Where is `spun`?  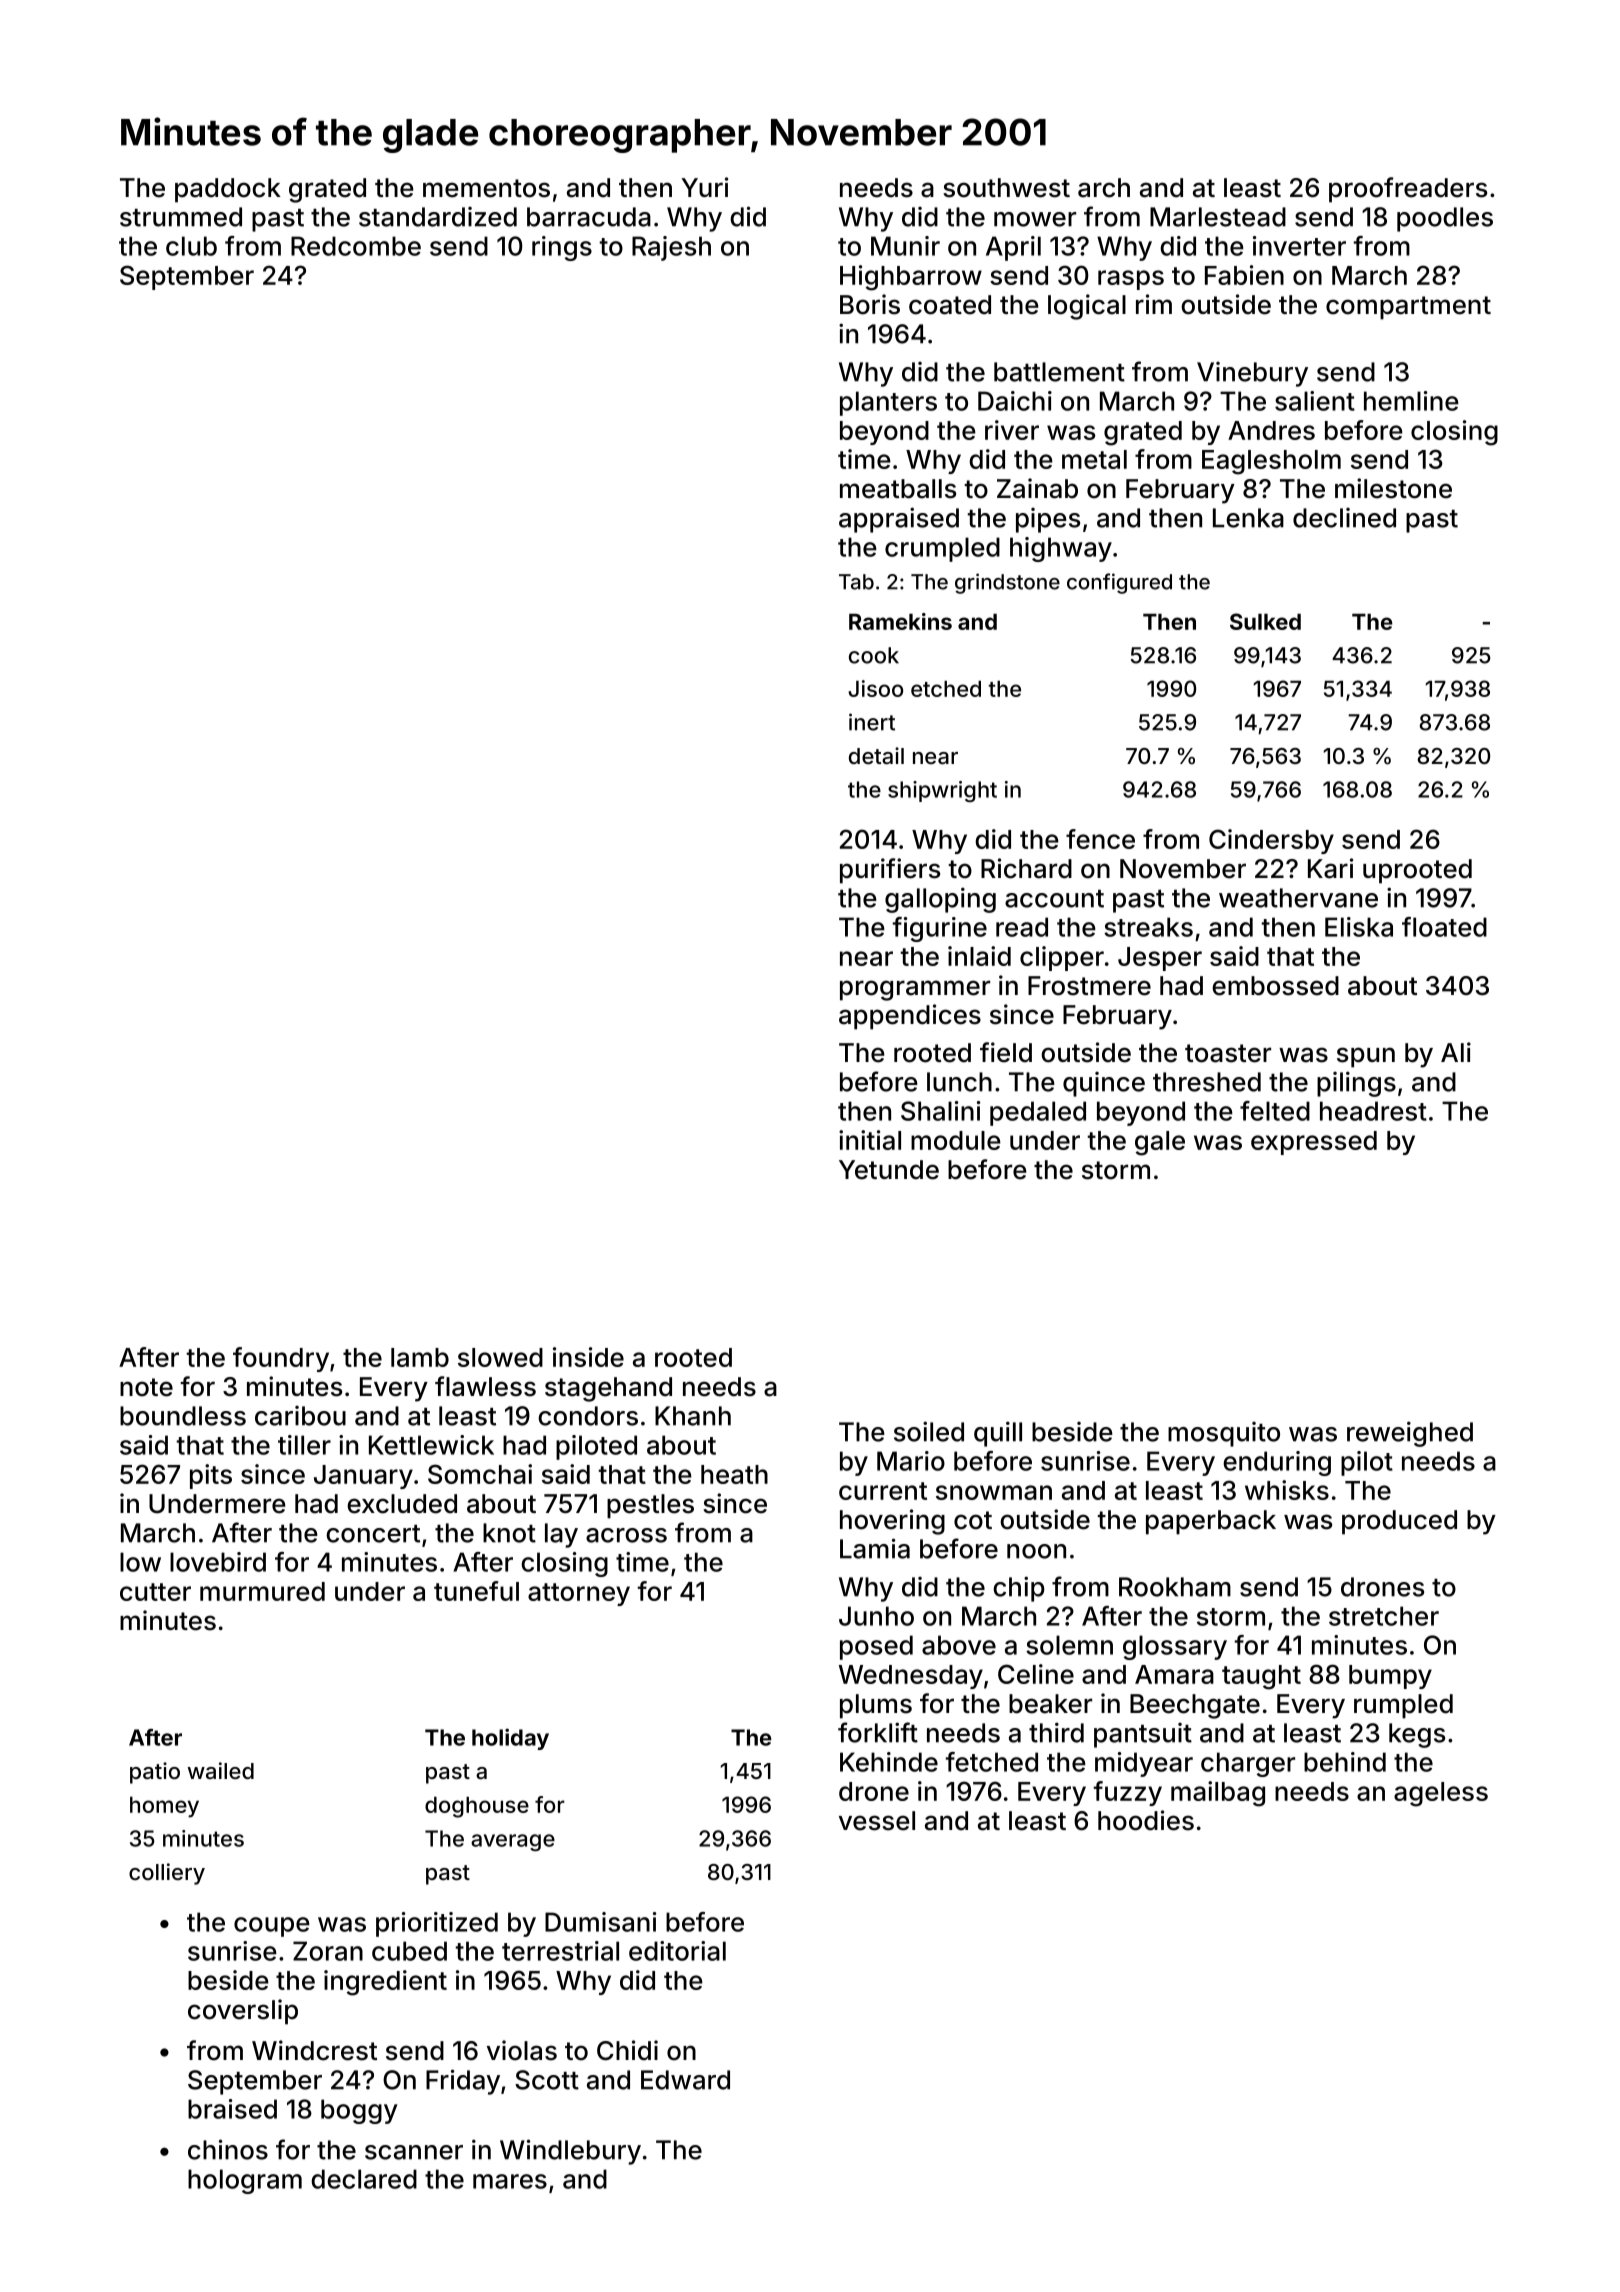 spun is located at coordinates (1366, 1057).
